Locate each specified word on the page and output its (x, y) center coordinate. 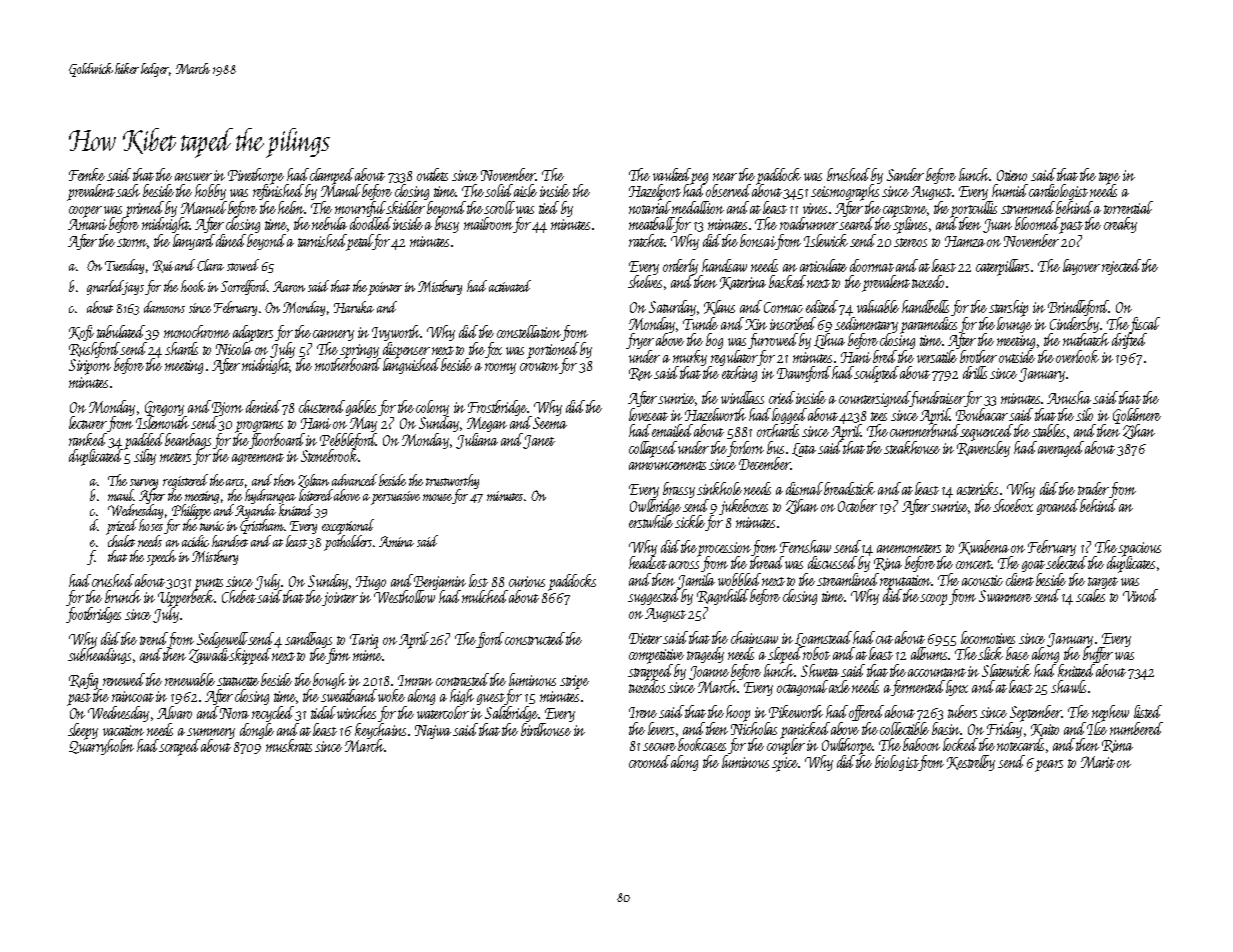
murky (690, 358)
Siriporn (90, 367)
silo (1084, 414)
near (725, 177)
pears (1049, 766)
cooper (85, 212)
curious (527, 581)
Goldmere (1137, 416)
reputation (906, 582)
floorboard (277, 441)
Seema (550, 423)
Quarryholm (101, 747)
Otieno (1012, 175)
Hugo (371, 583)
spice (785, 764)
